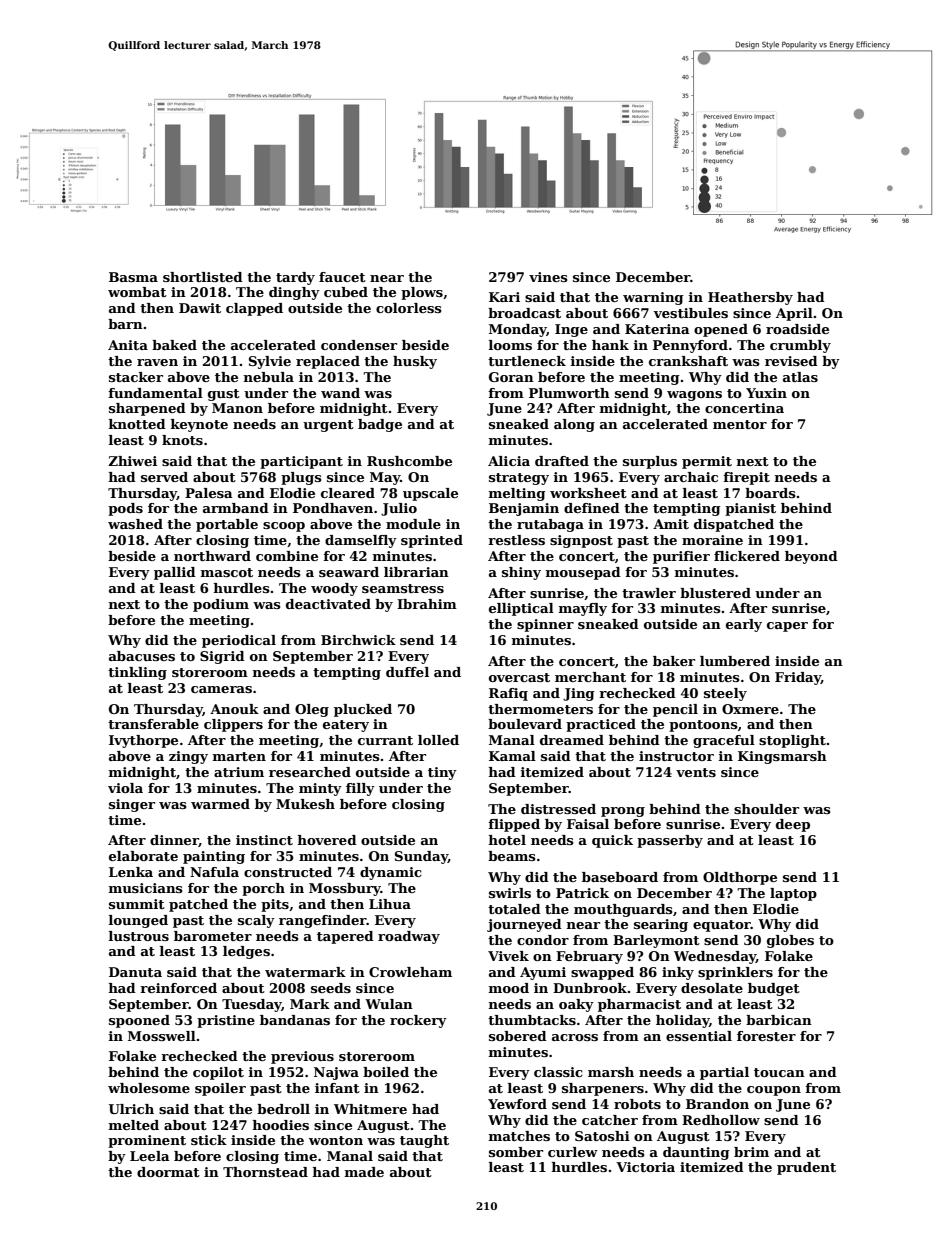  Describe the element at coordinates (364, 1172) in the image. I see `made` at that location.
